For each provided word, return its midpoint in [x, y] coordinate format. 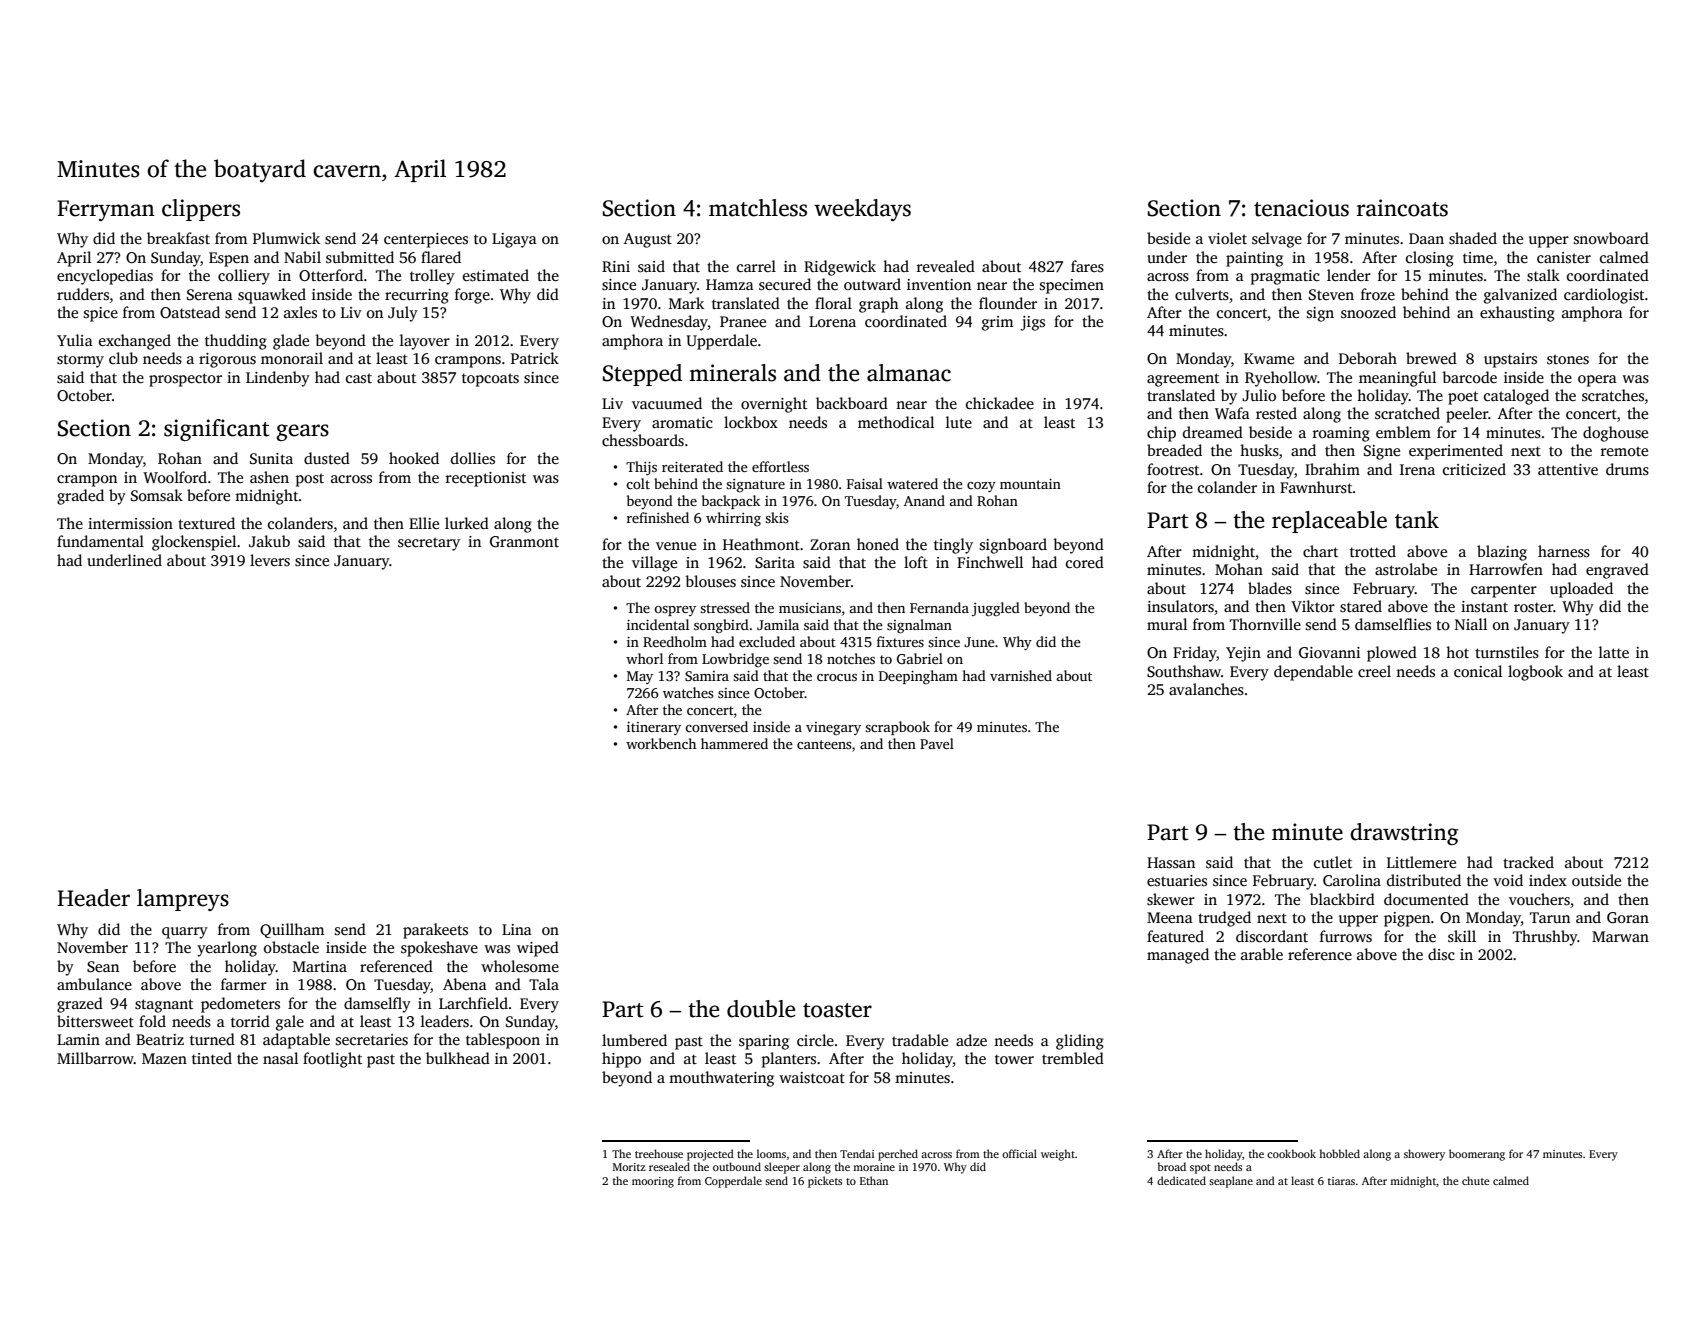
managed [1178, 956]
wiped [538, 949]
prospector [185, 380]
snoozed [1368, 312]
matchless [758, 208]
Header [93, 898]
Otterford [331, 275]
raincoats [1402, 208]
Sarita [775, 563]
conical [1478, 671]
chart [1320, 551]
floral [833, 303]
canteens [824, 744]
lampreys [183, 900]
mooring [653, 1182]
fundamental [100, 541]
